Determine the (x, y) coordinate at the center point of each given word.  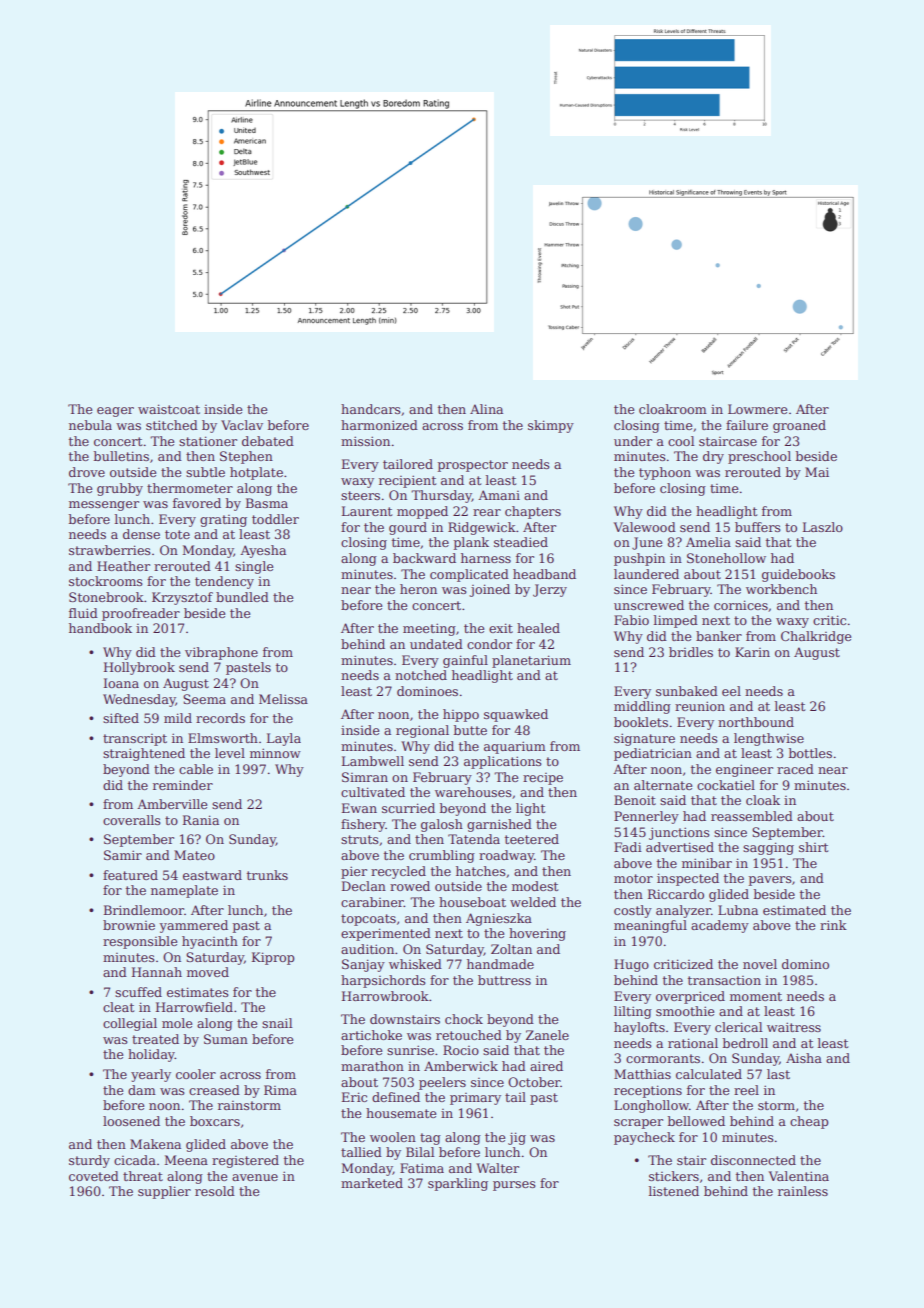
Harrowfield (194, 1007)
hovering (537, 934)
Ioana (121, 683)
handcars (370, 409)
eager (115, 412)
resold (215, 1191)
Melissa (283, 699)
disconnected (753, 1160)
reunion (700, 706)
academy (720, 926)
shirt (813, 847)
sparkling (458, 1184)
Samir (123, 855)
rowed (410, 886)
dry (713, 457)
